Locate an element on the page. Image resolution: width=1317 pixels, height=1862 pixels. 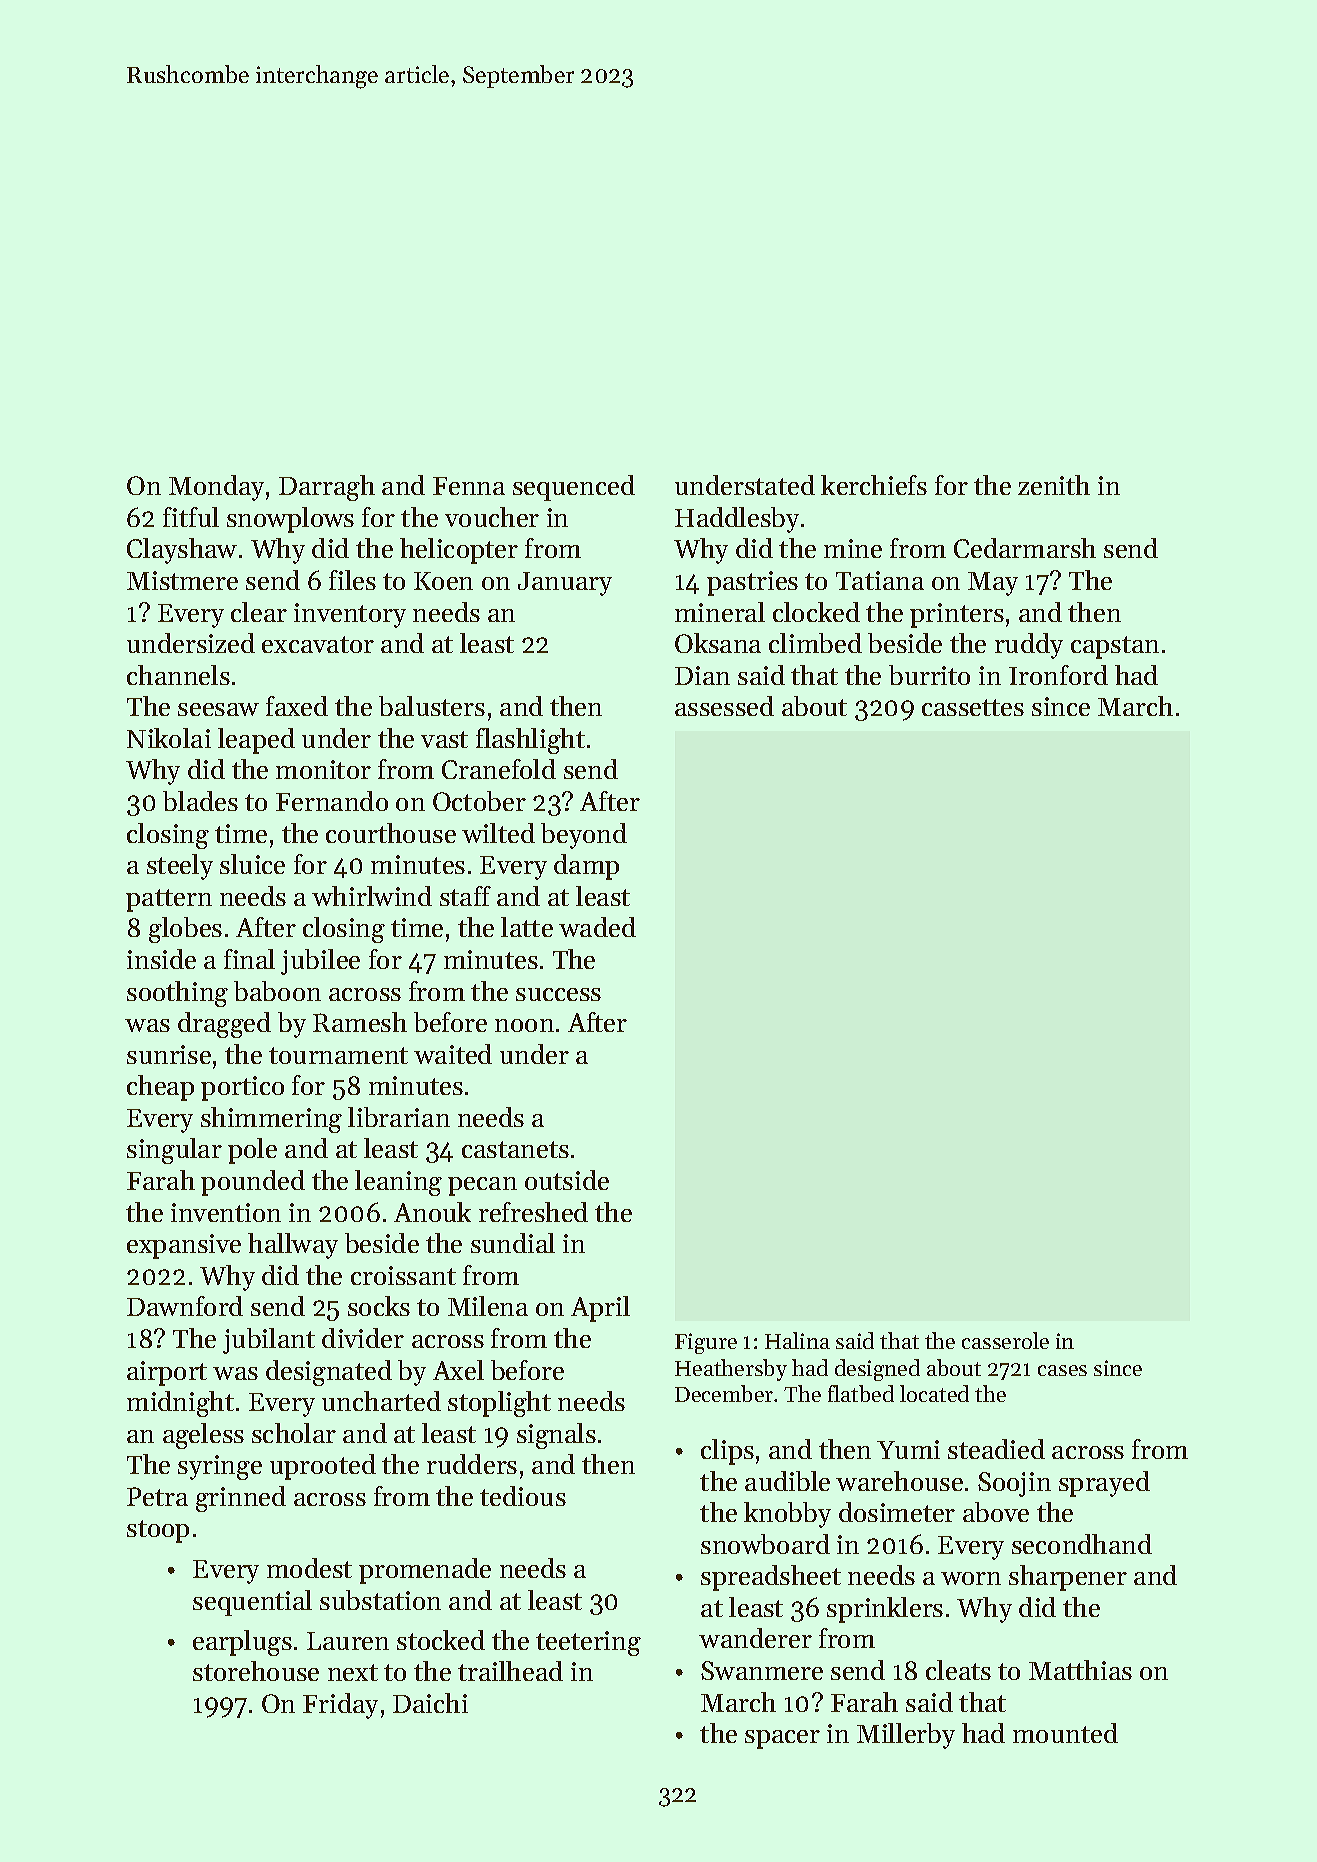
midnight is located at coordinates (180, 1404).
